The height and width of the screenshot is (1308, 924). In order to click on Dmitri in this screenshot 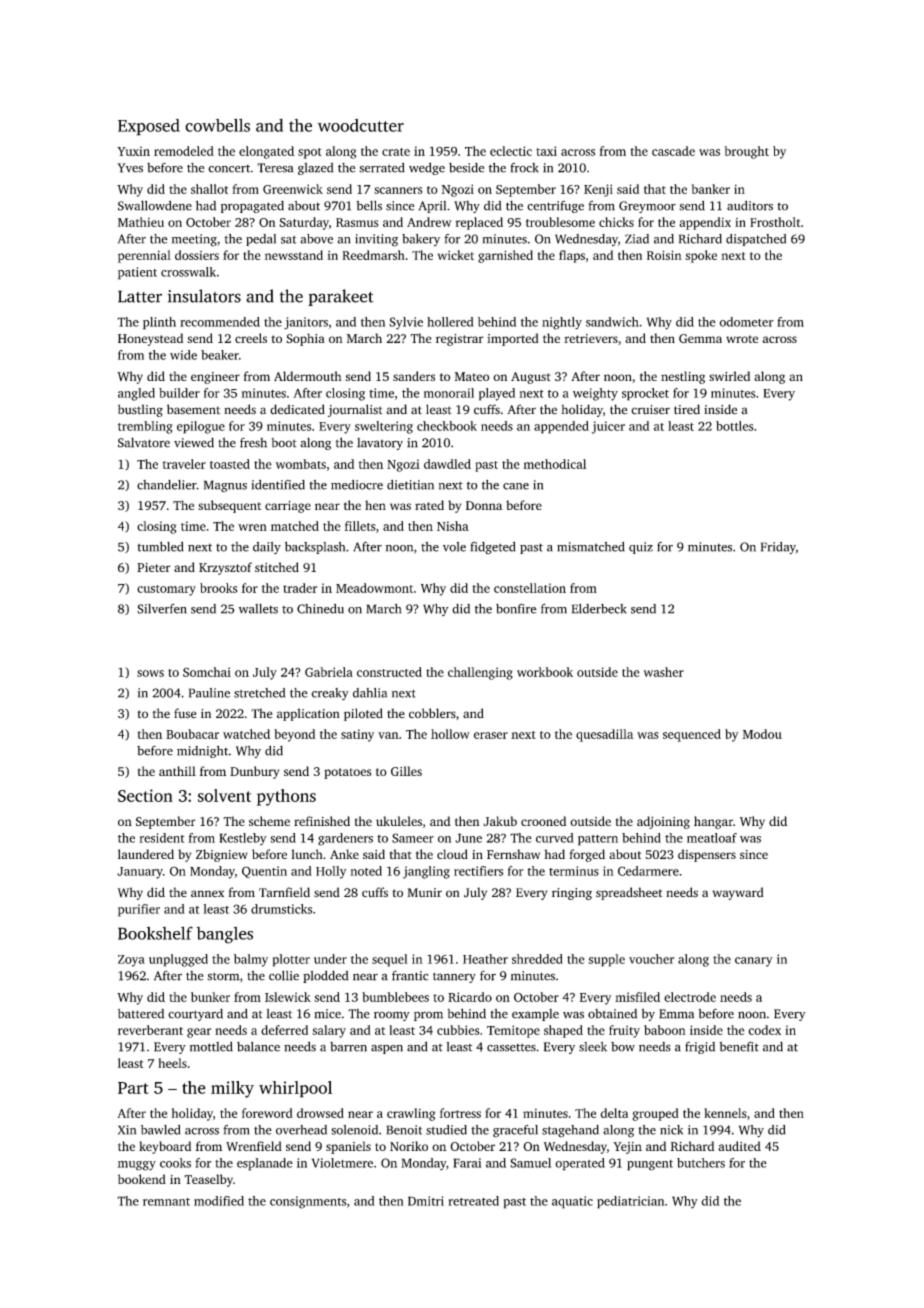, I will do `click(426, 1201)`.
